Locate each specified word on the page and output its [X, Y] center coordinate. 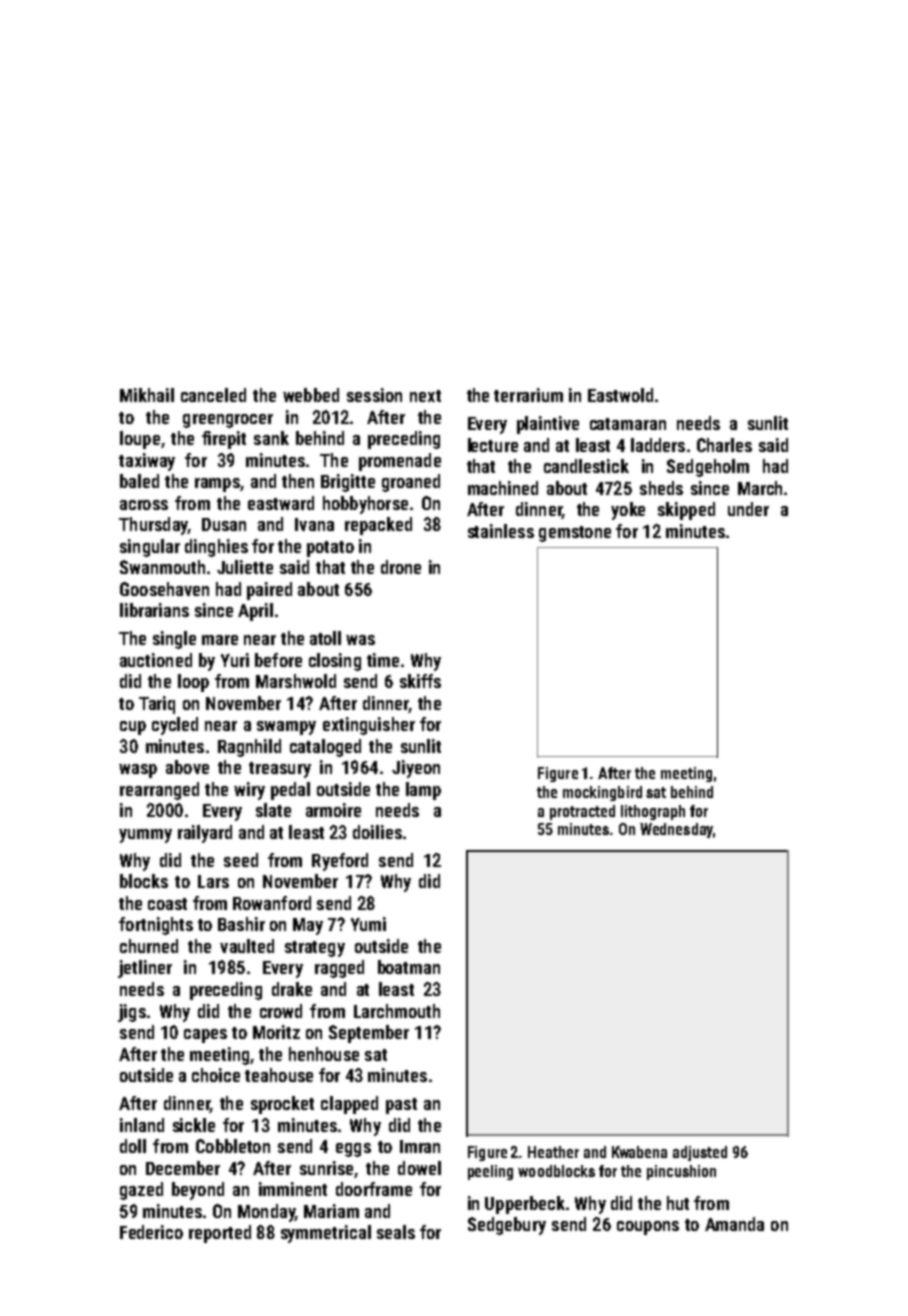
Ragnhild [249, 748]
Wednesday [676, 830]
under [748, 509]
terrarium [528, 395]
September [369, 1034]
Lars [213, 881]
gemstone [575, 534]
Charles [724, 445]
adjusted [700, 1153]
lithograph [653, 812]
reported [220, 1234]
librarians [154, 610]
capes [205, 1036]
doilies [377, 832]
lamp [423, 791]
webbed [311, 395]
